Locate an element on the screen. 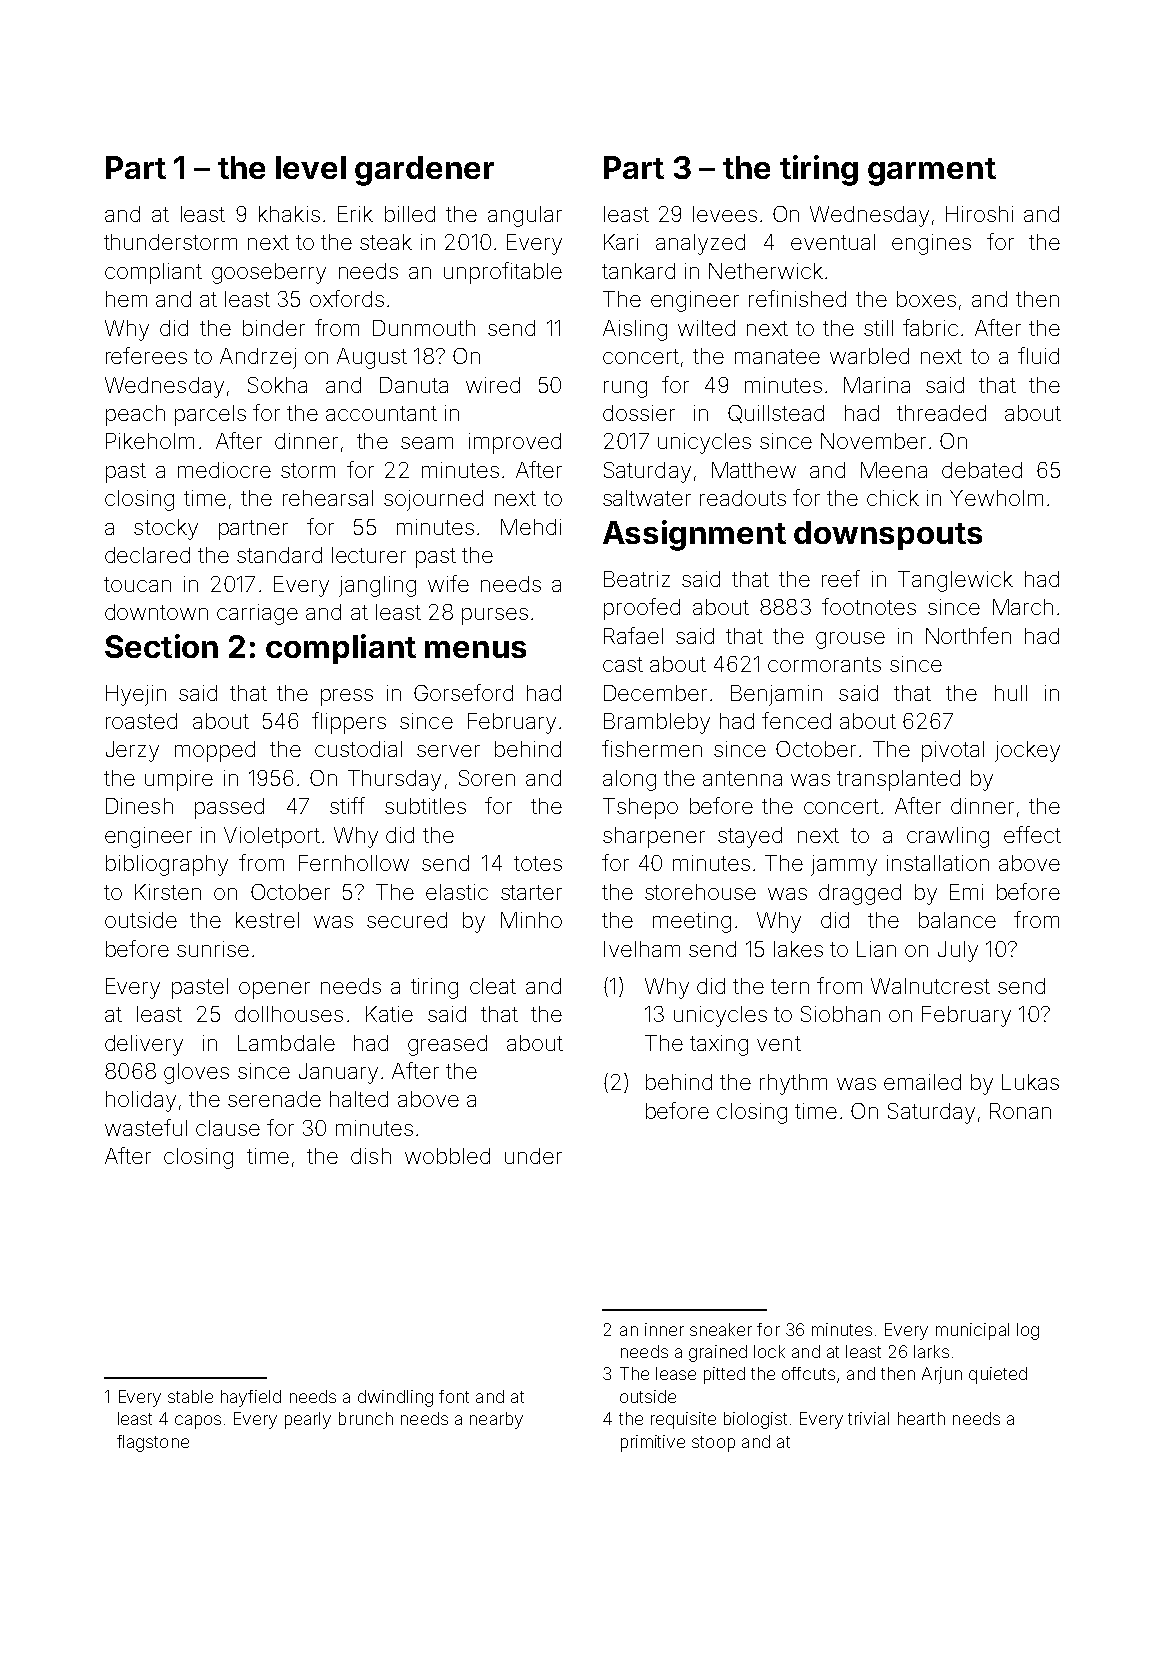  November is located at coordinates (873, 441).
